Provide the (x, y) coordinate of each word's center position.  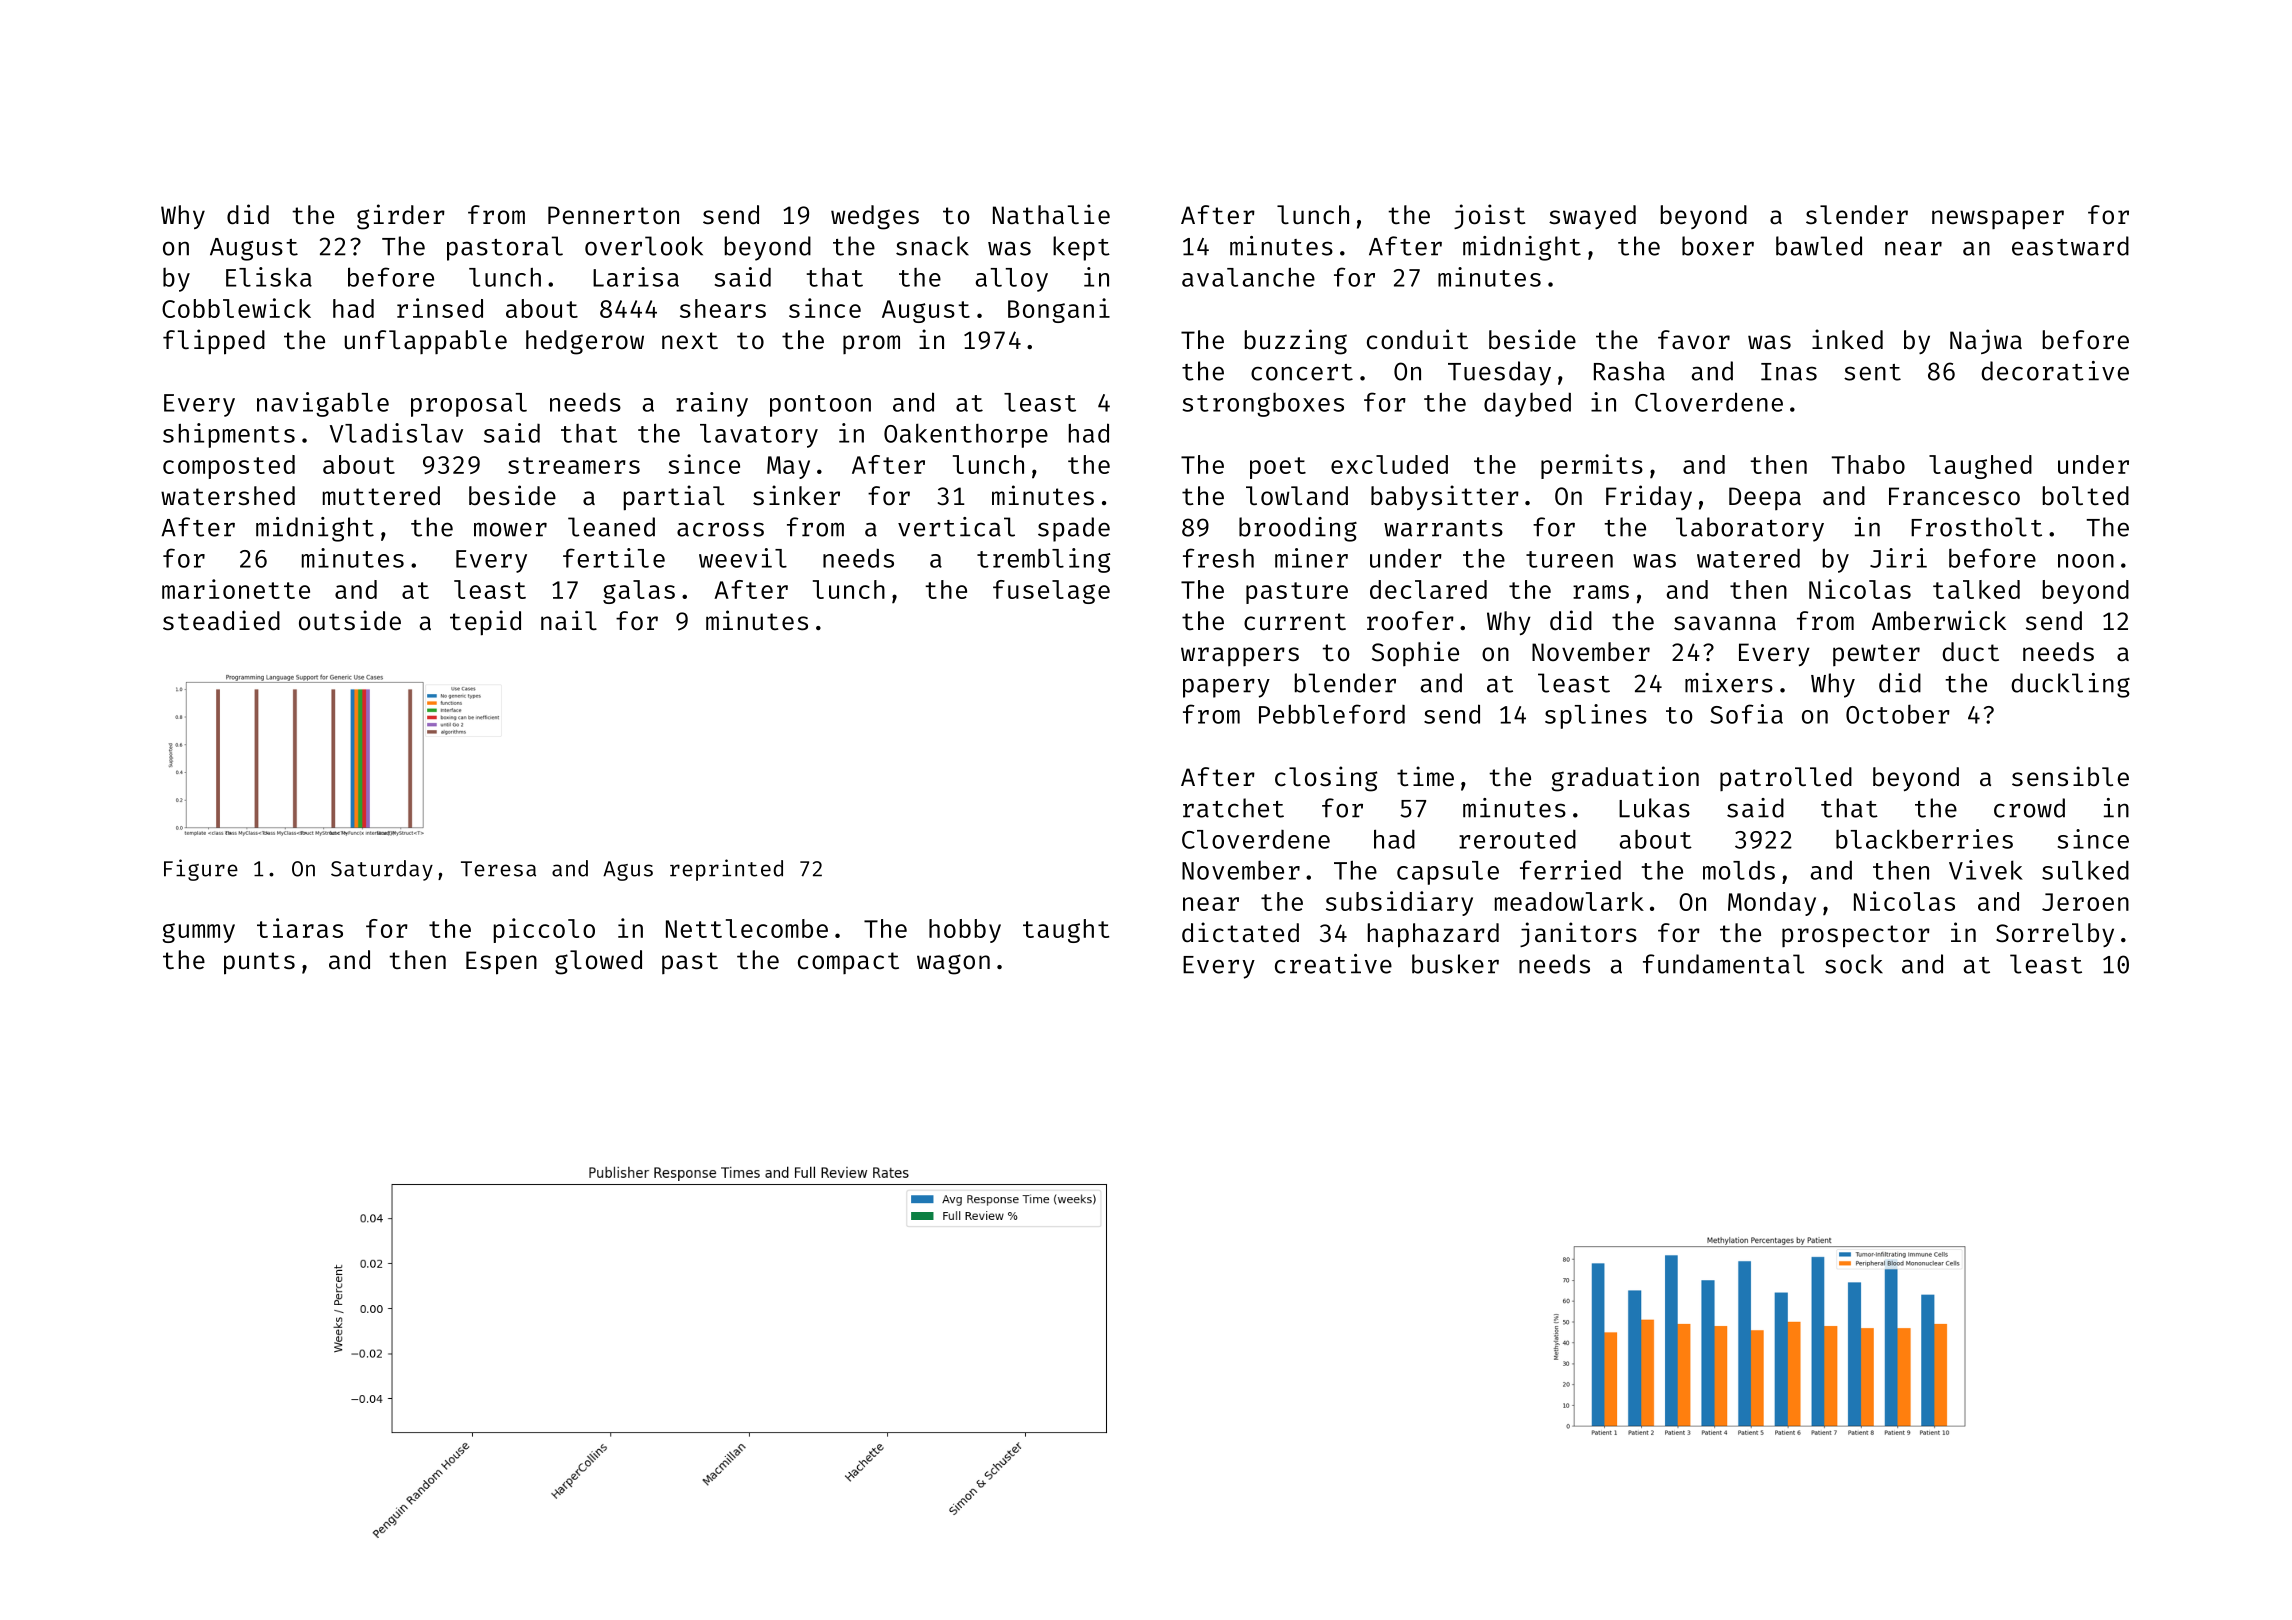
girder (401, 217)
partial (674, 498)
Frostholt (1976, 527)
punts (259, 963)
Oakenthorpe (966, 435)
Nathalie (1051, 214)
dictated (1240, 932)
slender (1857, 215)
